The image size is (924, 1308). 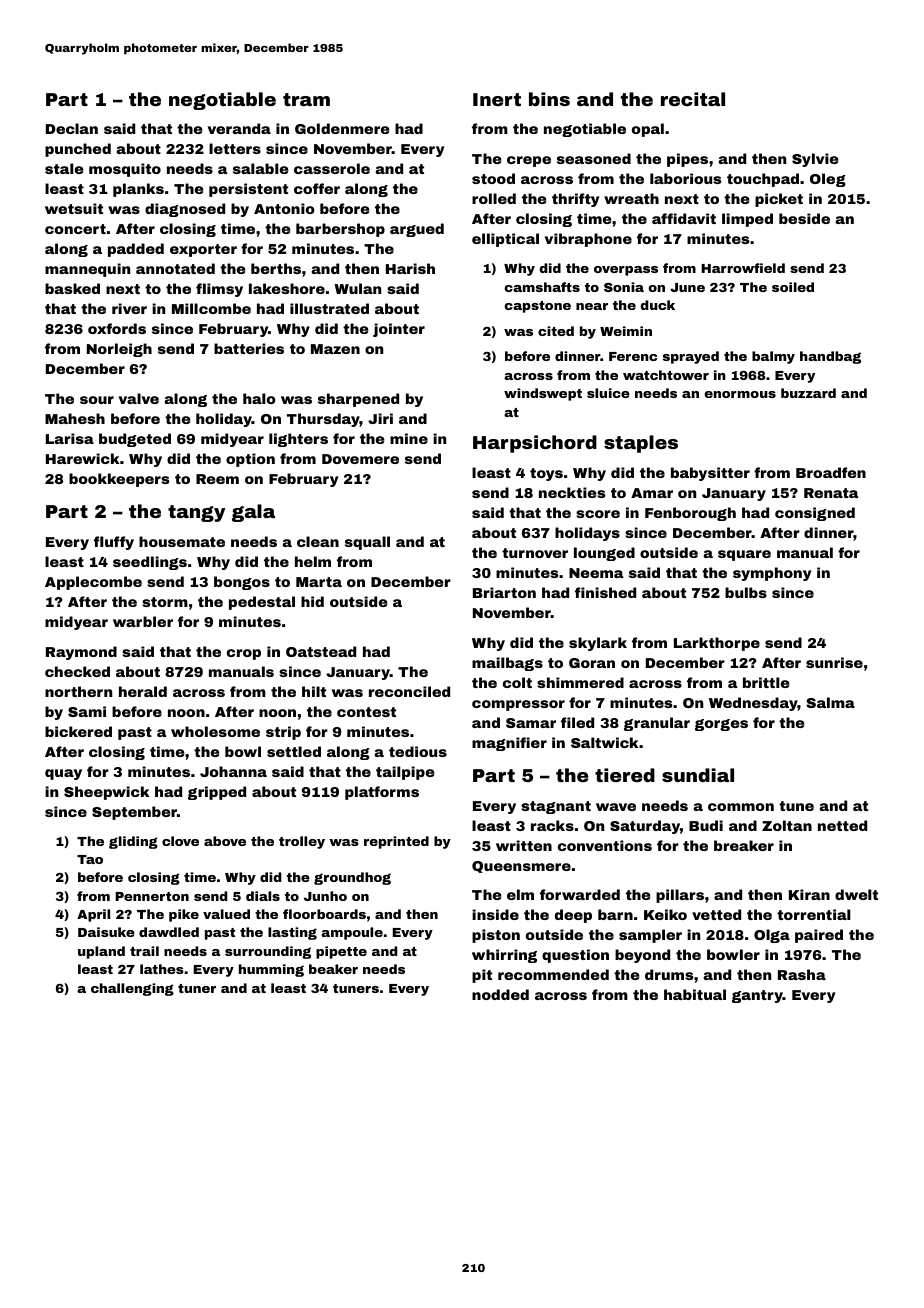 What do you see at coordinates (242, 583) in the screenshot?
I see `bongos` at bounding box center [242, 583].
